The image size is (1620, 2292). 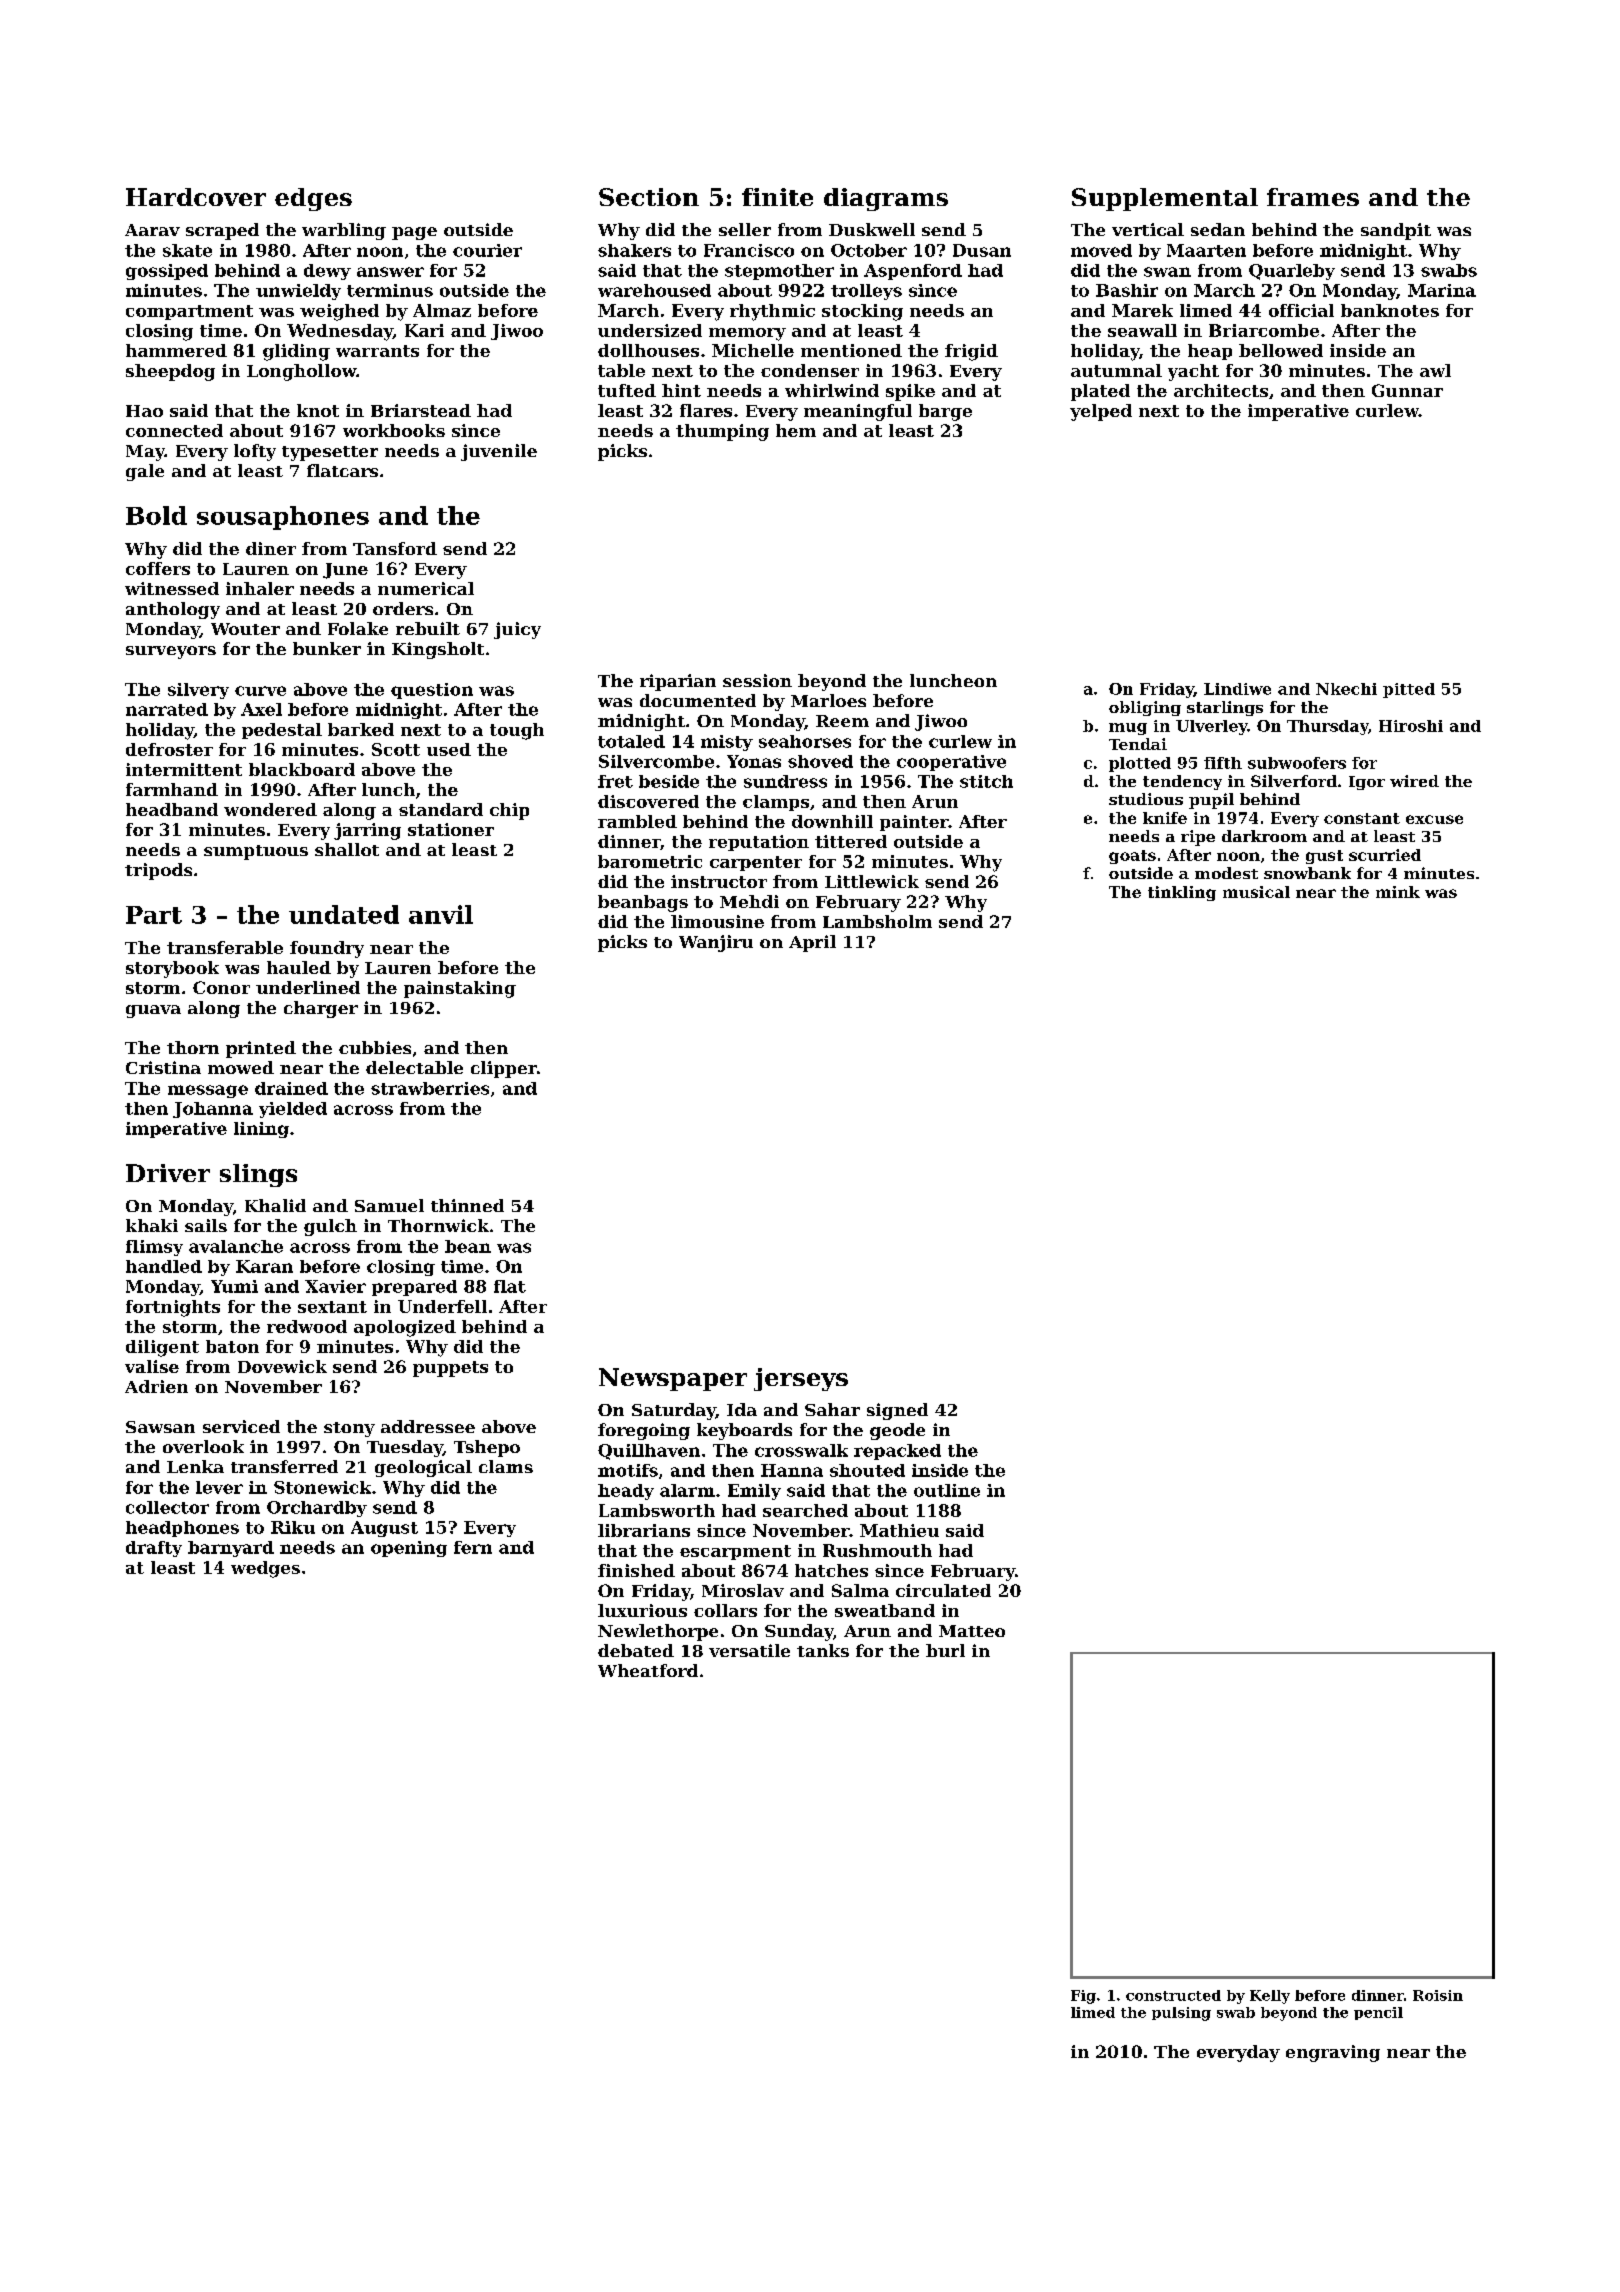 I want to click on foundry, so click(x=327, y=949).
